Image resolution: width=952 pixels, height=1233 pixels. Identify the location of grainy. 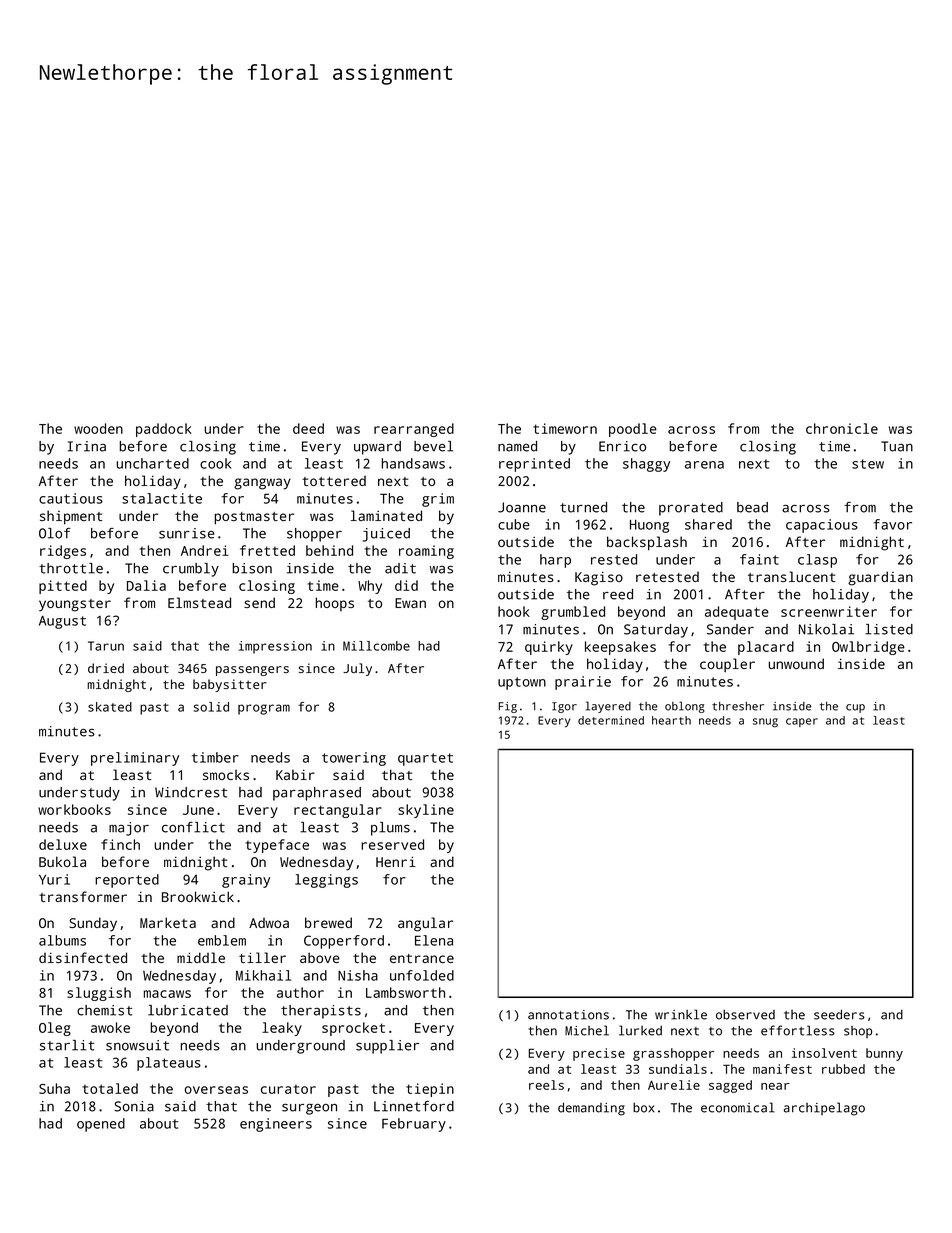
(246, 881).
